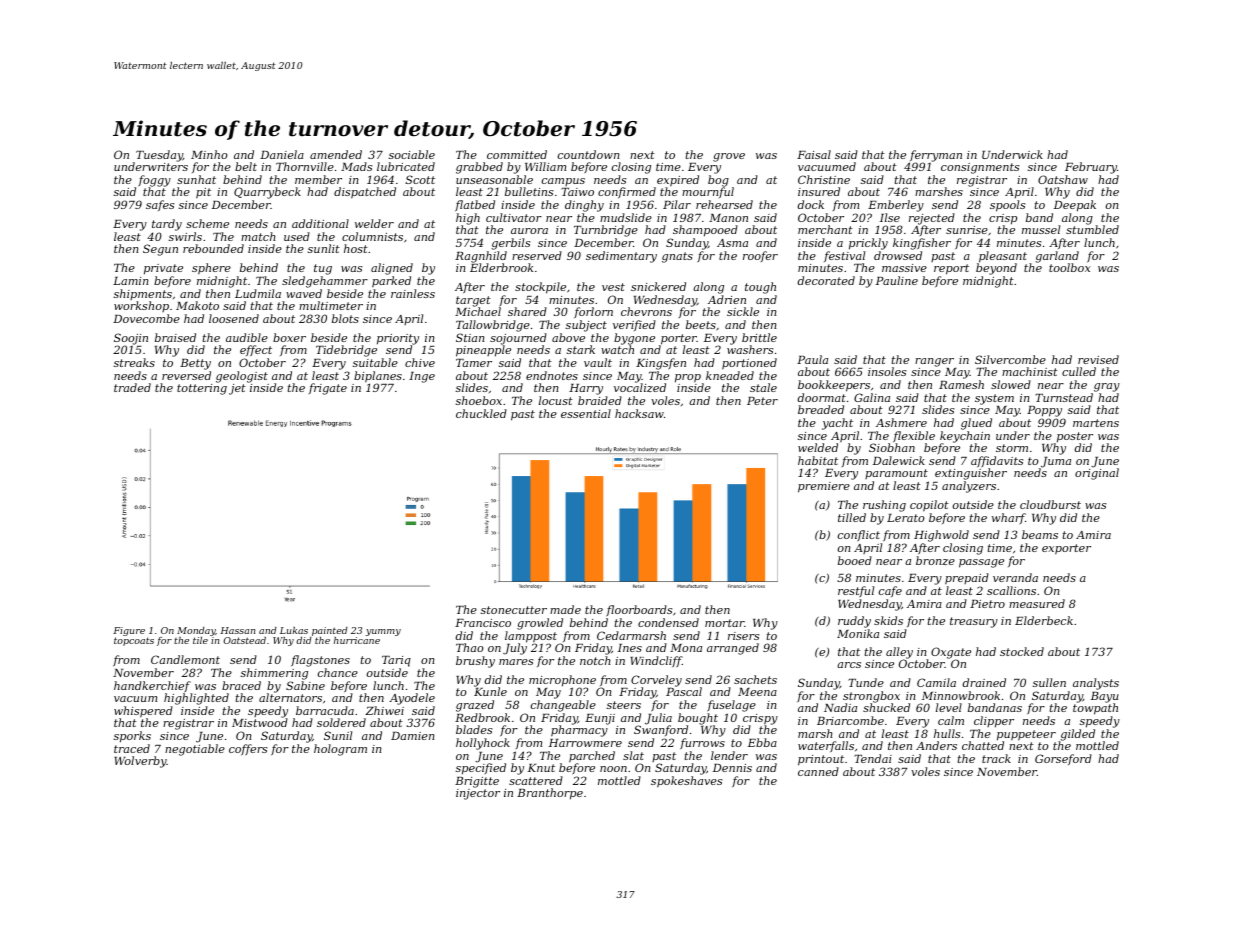  What do you see at coordinates (729, 157) in the screenshot?
I see `grove` at bounding box center [729, 157].
